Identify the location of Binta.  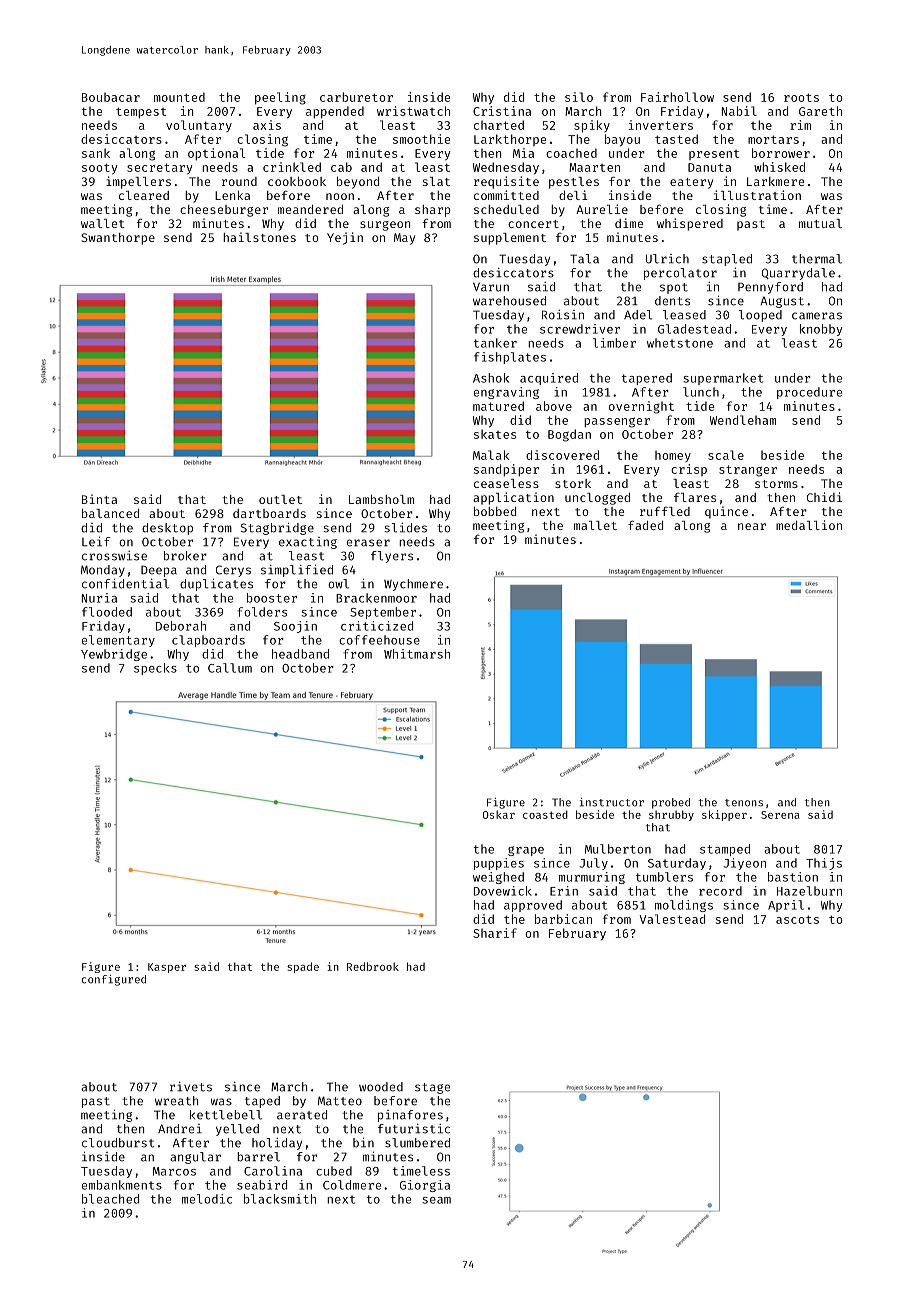
(99, 499).
